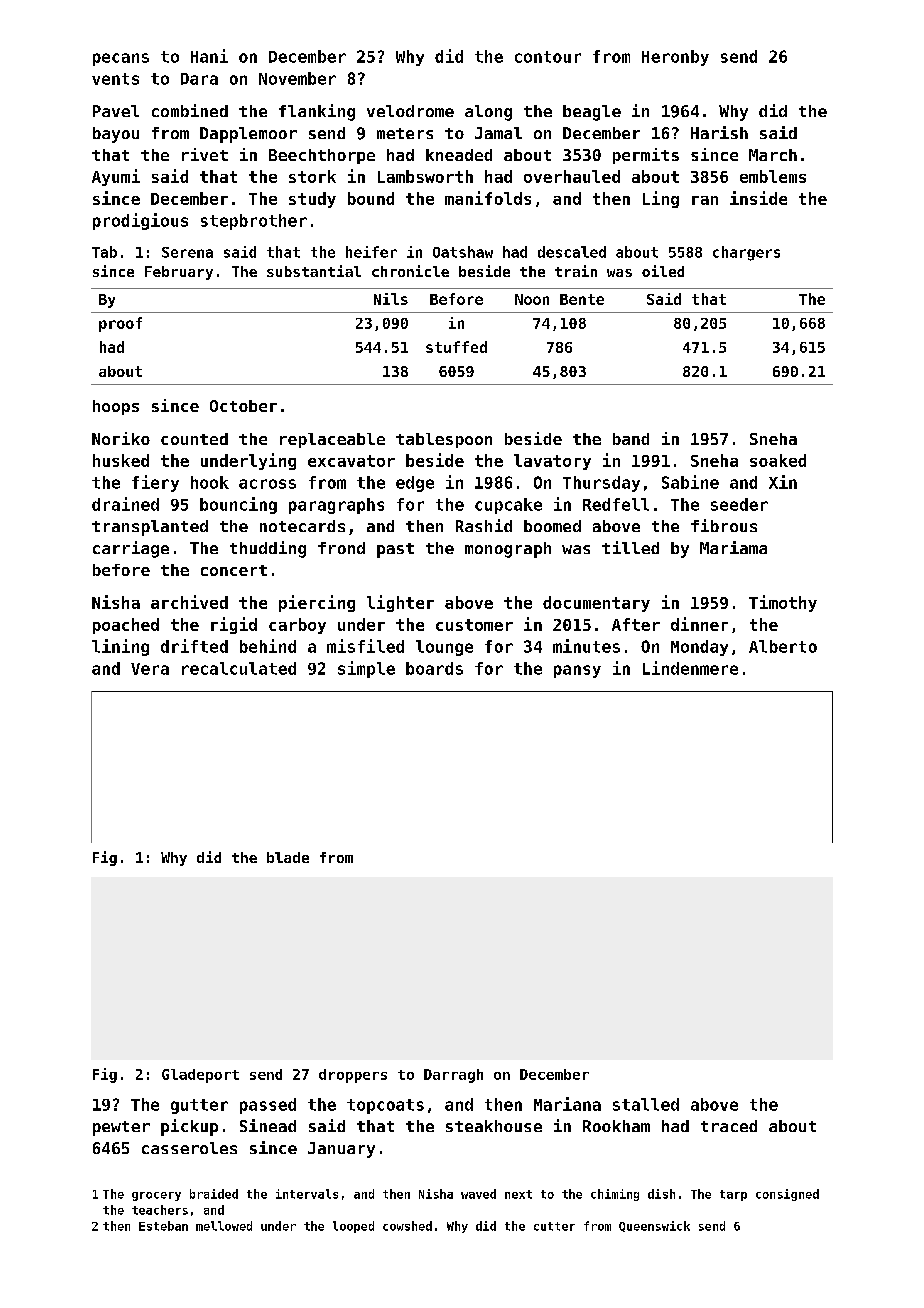  What do you see at coordinates (163, 1226) in the screenshot?
I see `Esteban` at bounding box center [163, 1226].
